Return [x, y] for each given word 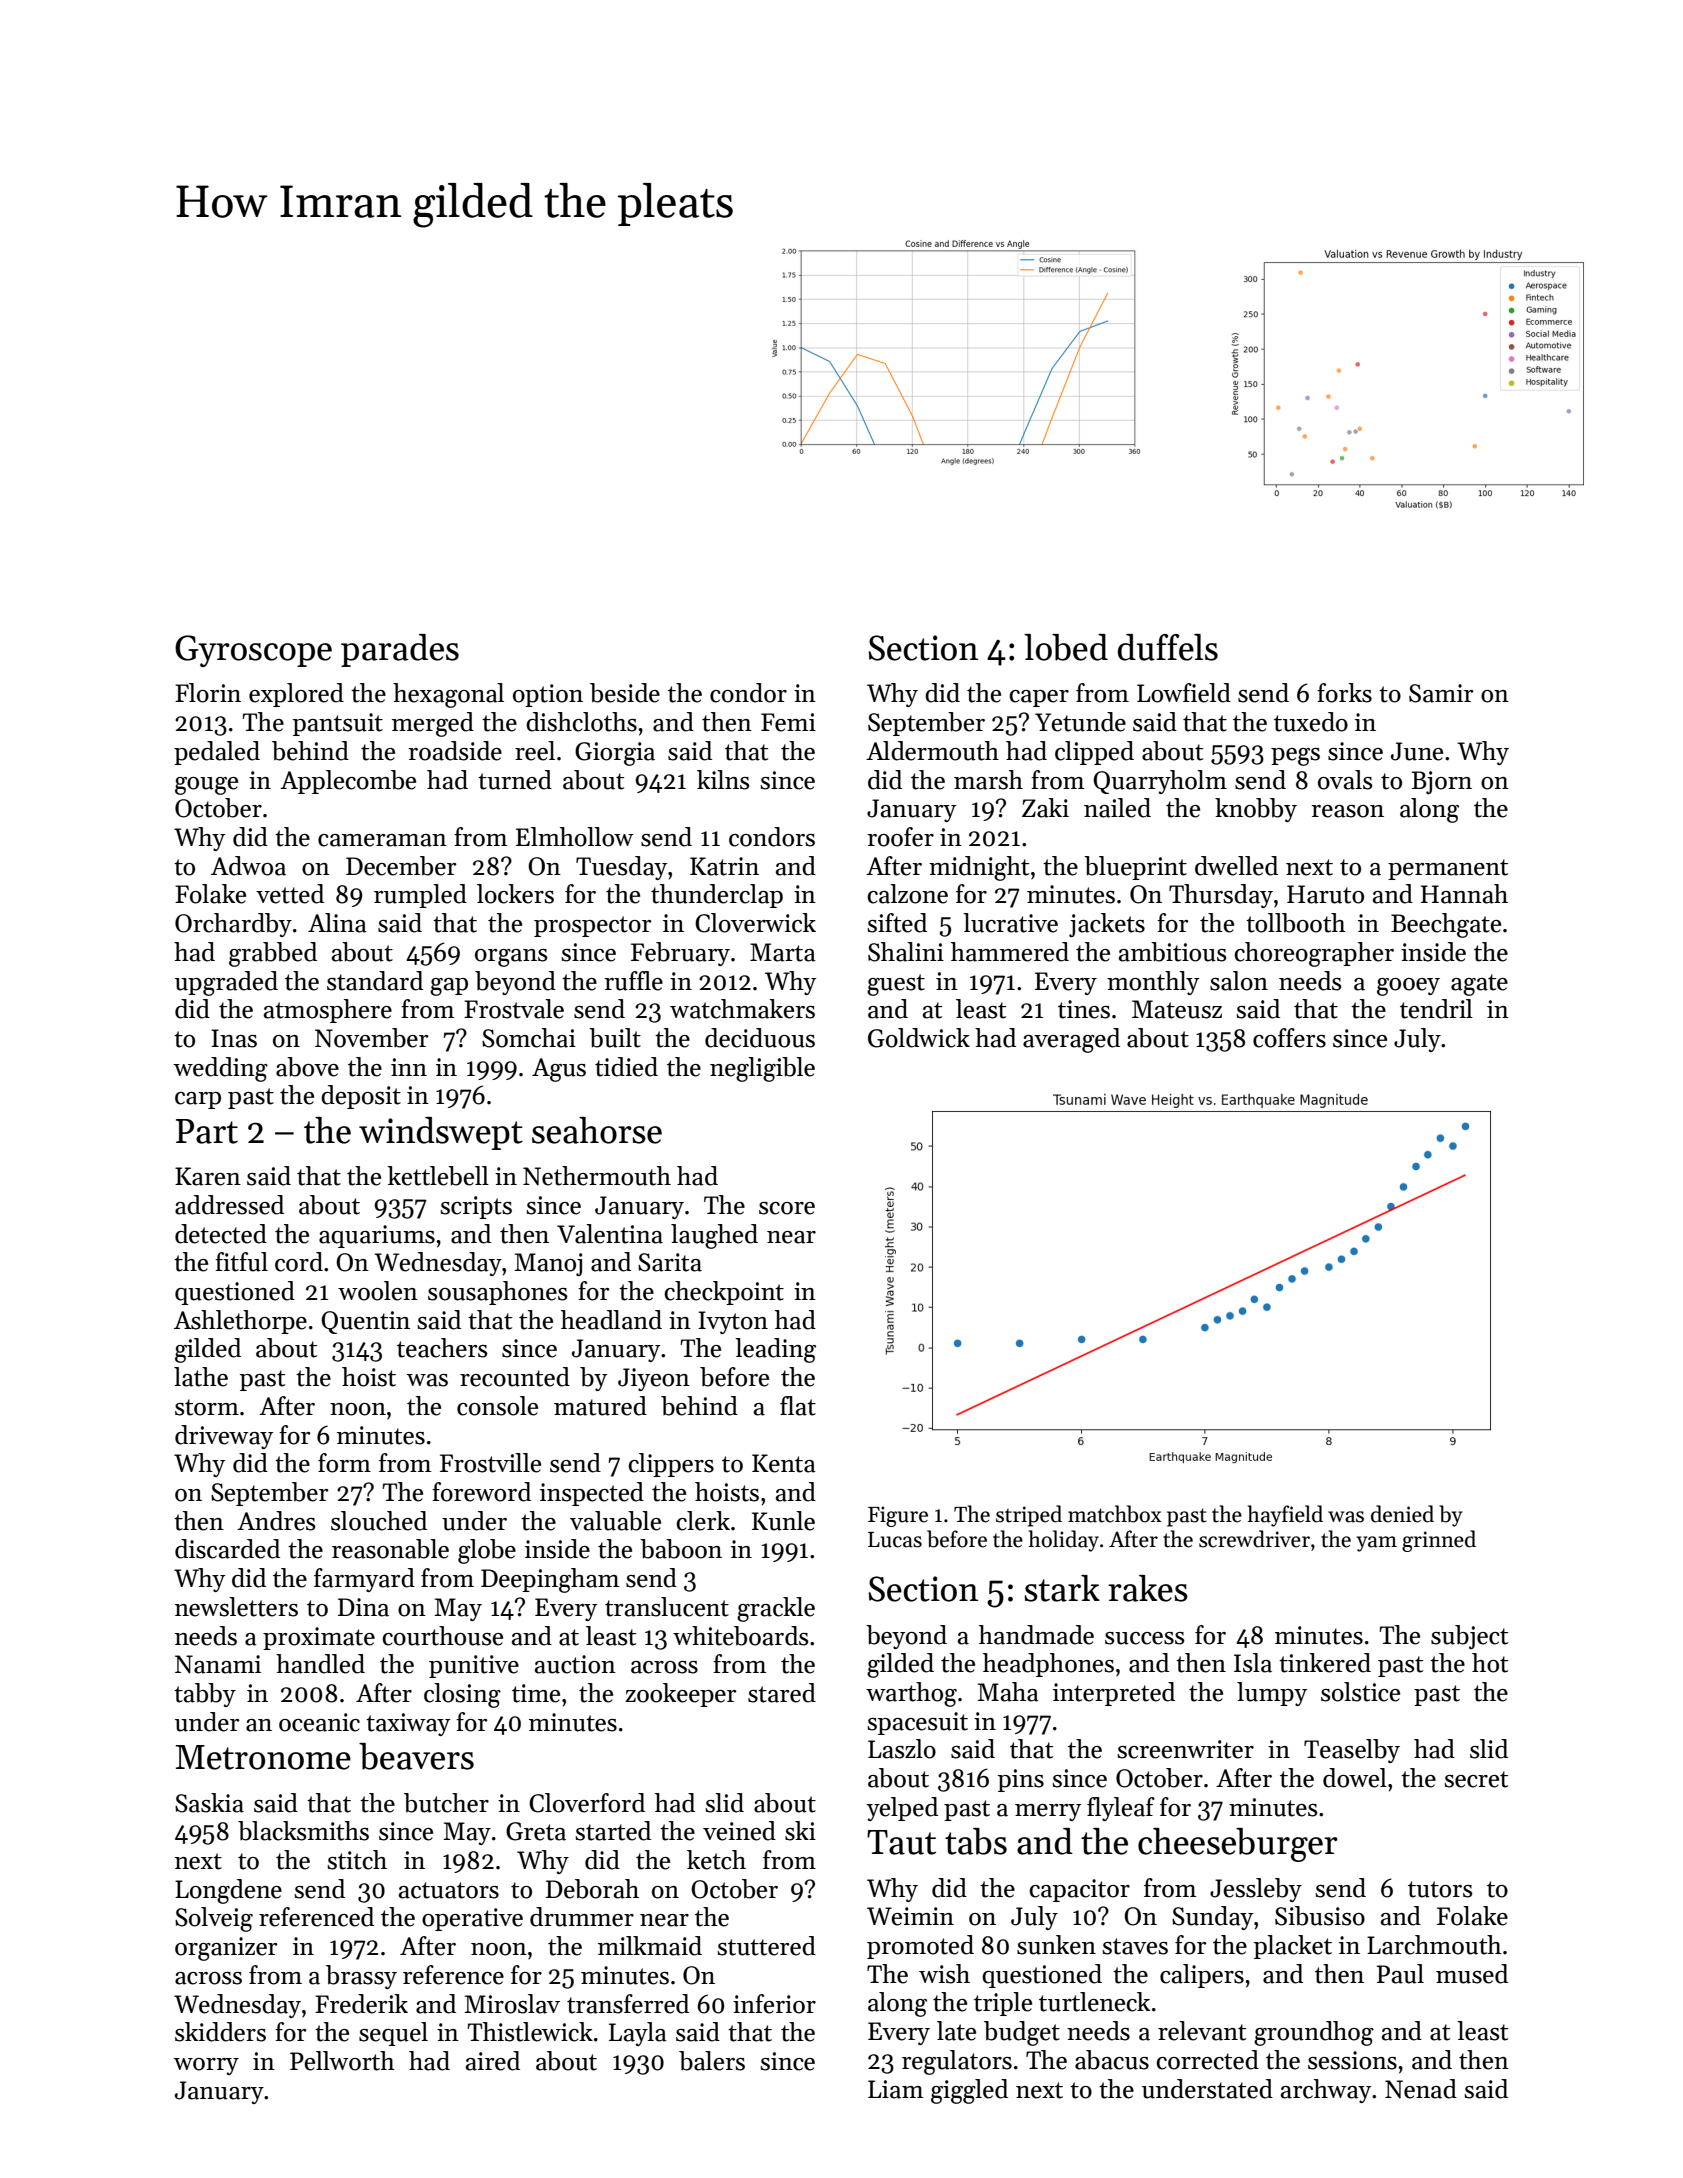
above [307, 1067]
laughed [714, 1236]
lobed [1066, 647]
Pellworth [342, 2061]
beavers [416, 1756]
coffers [1289, 1038]
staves [1135, 1946]
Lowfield [1184, 693]
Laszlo [902, 1749]
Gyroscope [253, 651]
